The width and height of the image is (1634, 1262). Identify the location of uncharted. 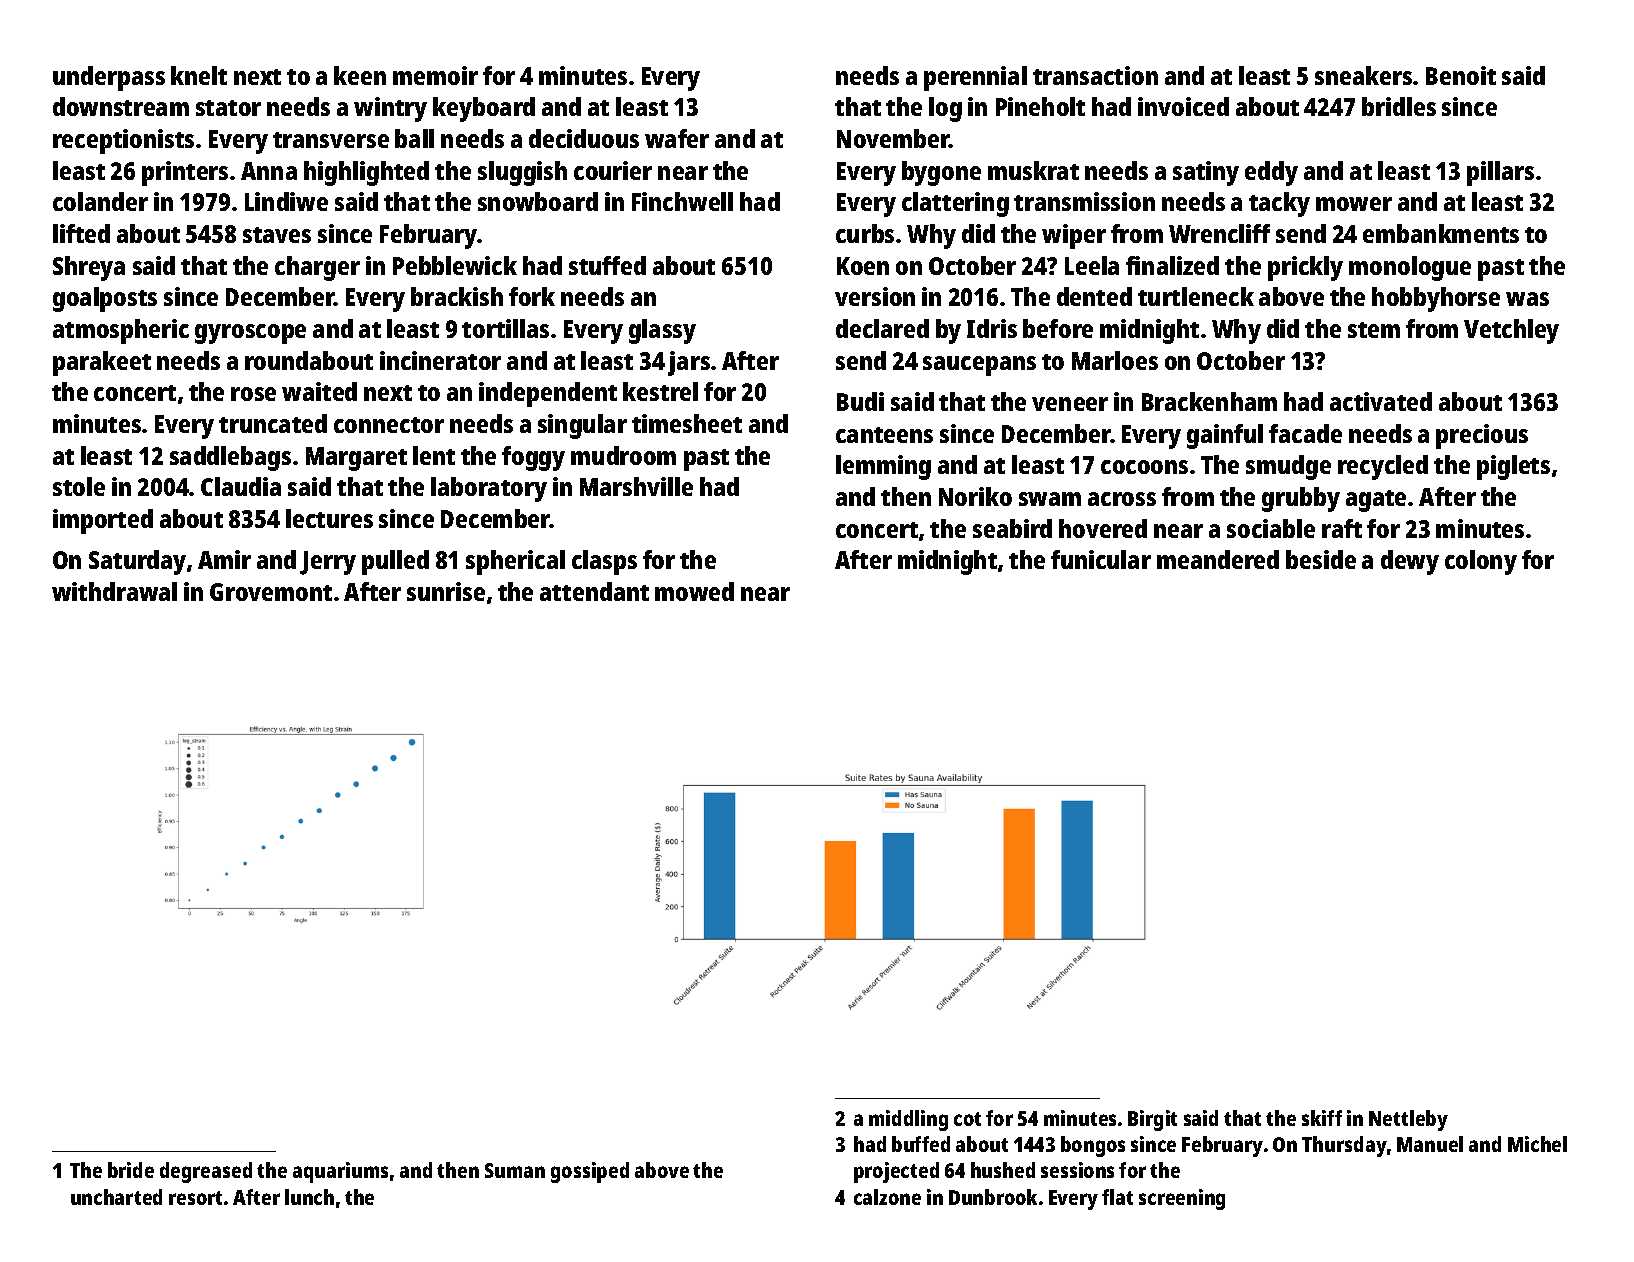
(116, 1197).
